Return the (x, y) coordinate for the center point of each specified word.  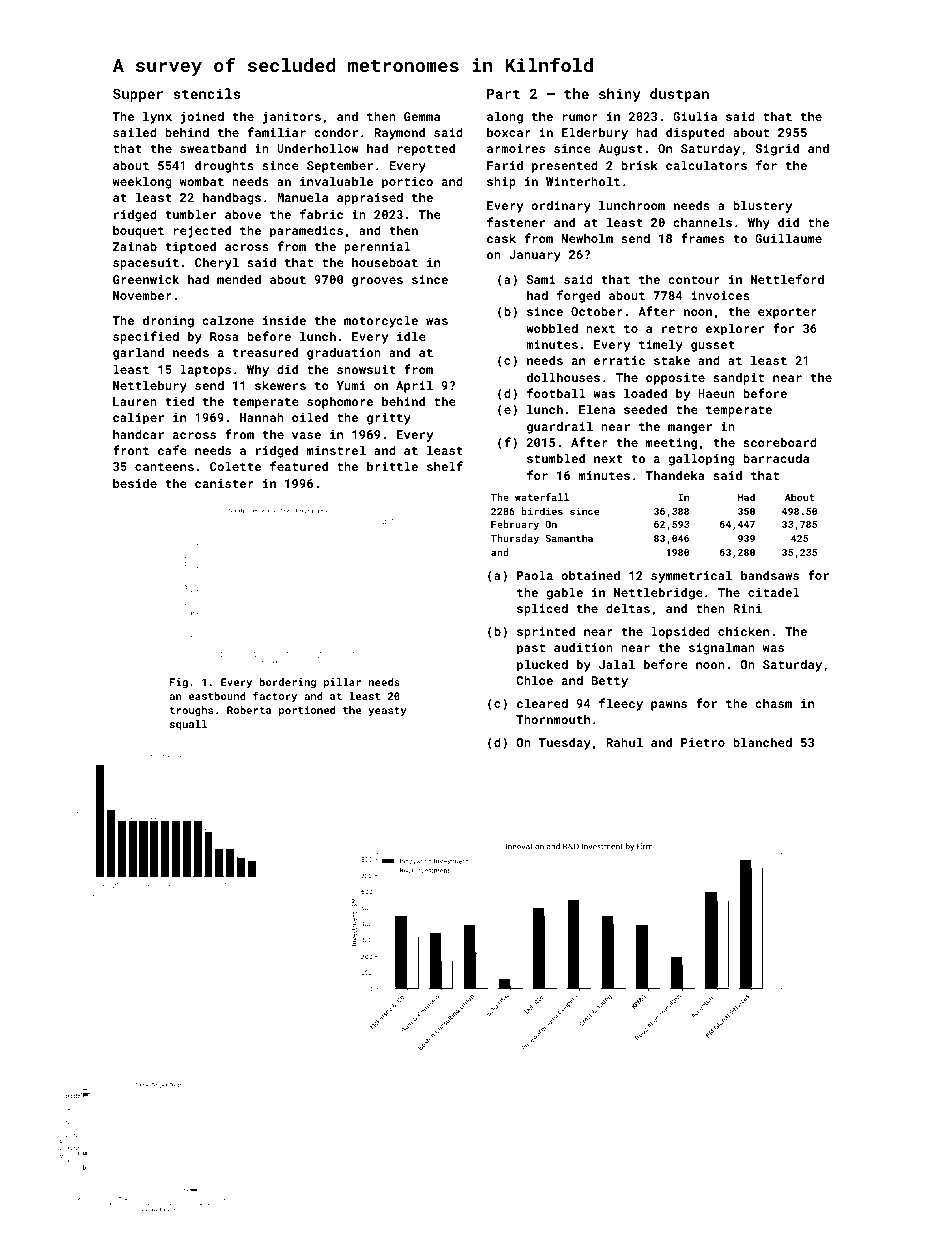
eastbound (217, 696)
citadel (774, 592)
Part (503, 94)
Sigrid (777, 149)
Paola (535, 575)
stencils (206, 93)
